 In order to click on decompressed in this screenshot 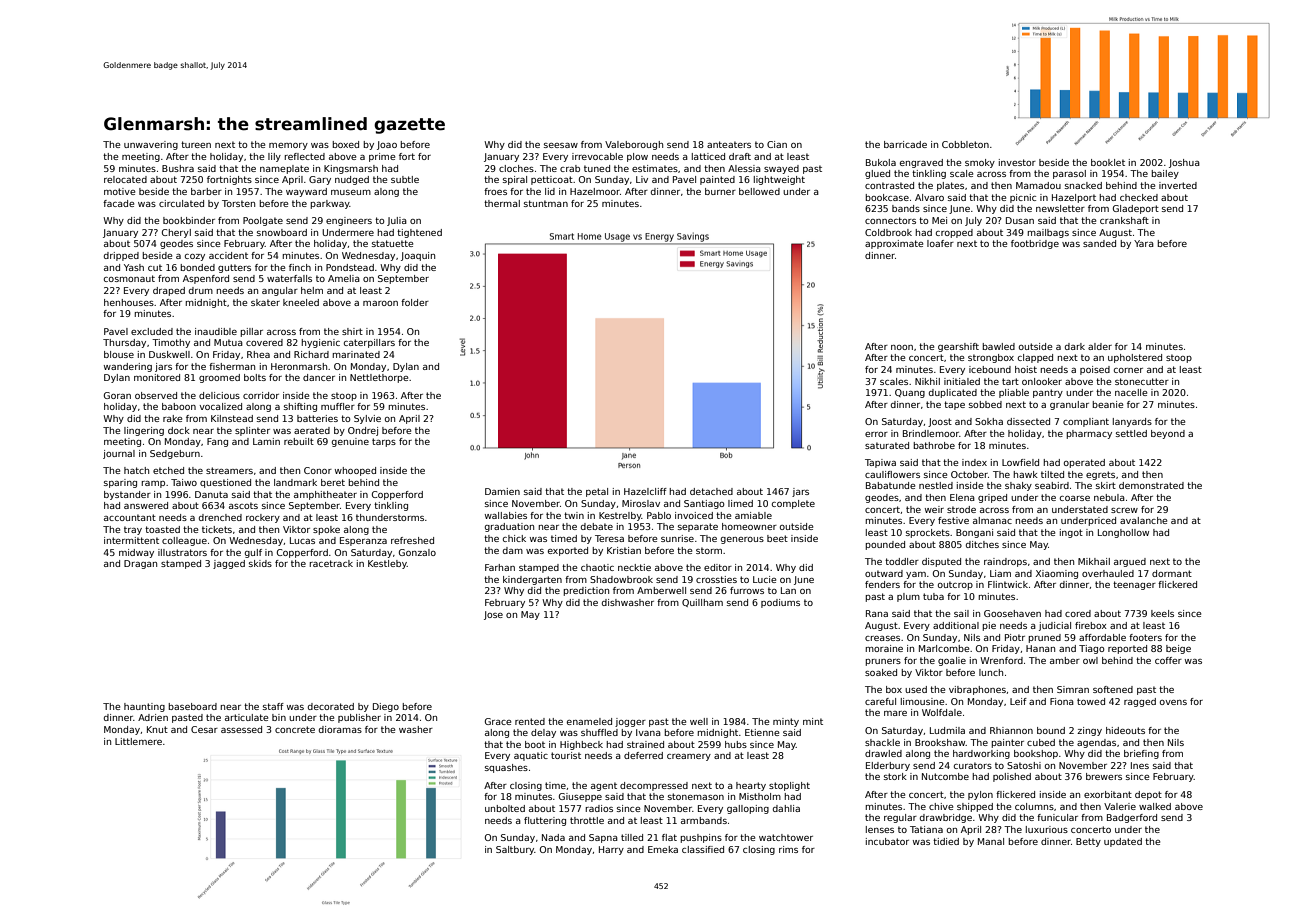, I will do `click(654, 786)`.
